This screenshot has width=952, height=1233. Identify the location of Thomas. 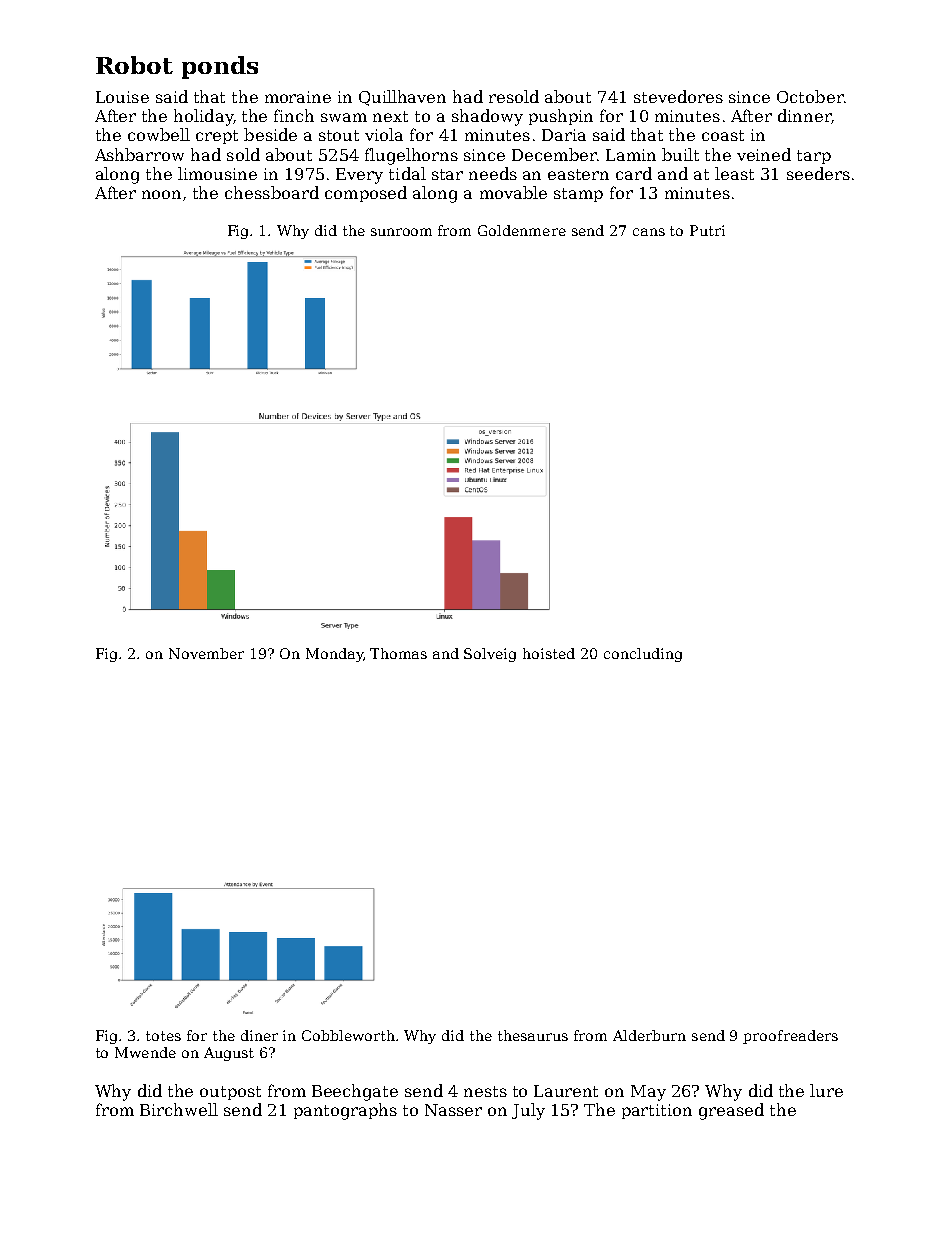
(398, 653).
